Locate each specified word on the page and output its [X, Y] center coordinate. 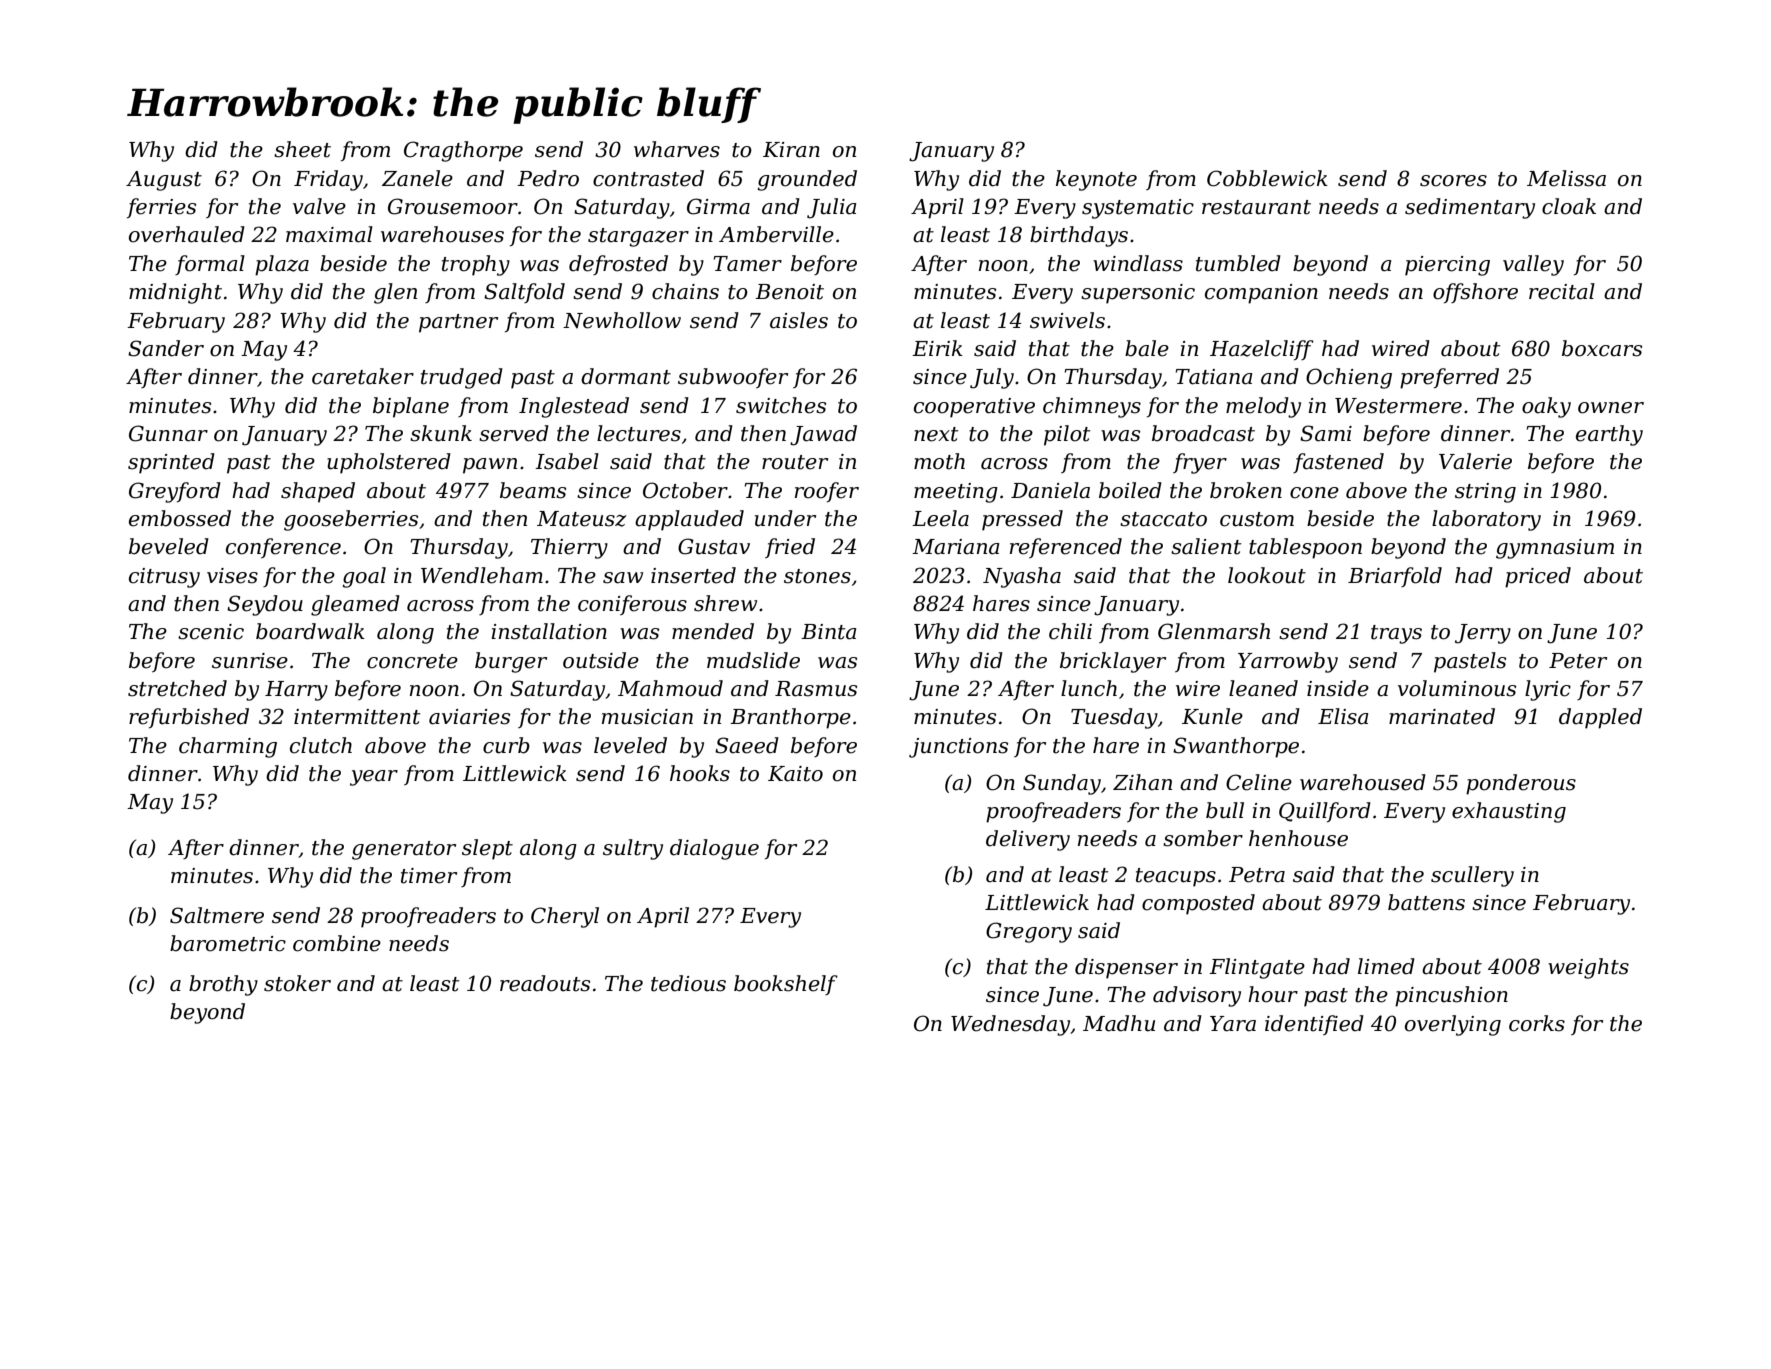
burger [511, 662]
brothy [223, 985]
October [685, 490]
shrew [725, 603]
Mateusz [581, 519]
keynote [1096, 180]
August [164, 181]
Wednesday [1010, 1025]
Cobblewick [1267, 178]
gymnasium [1555, 549]
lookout [1267, 575]
